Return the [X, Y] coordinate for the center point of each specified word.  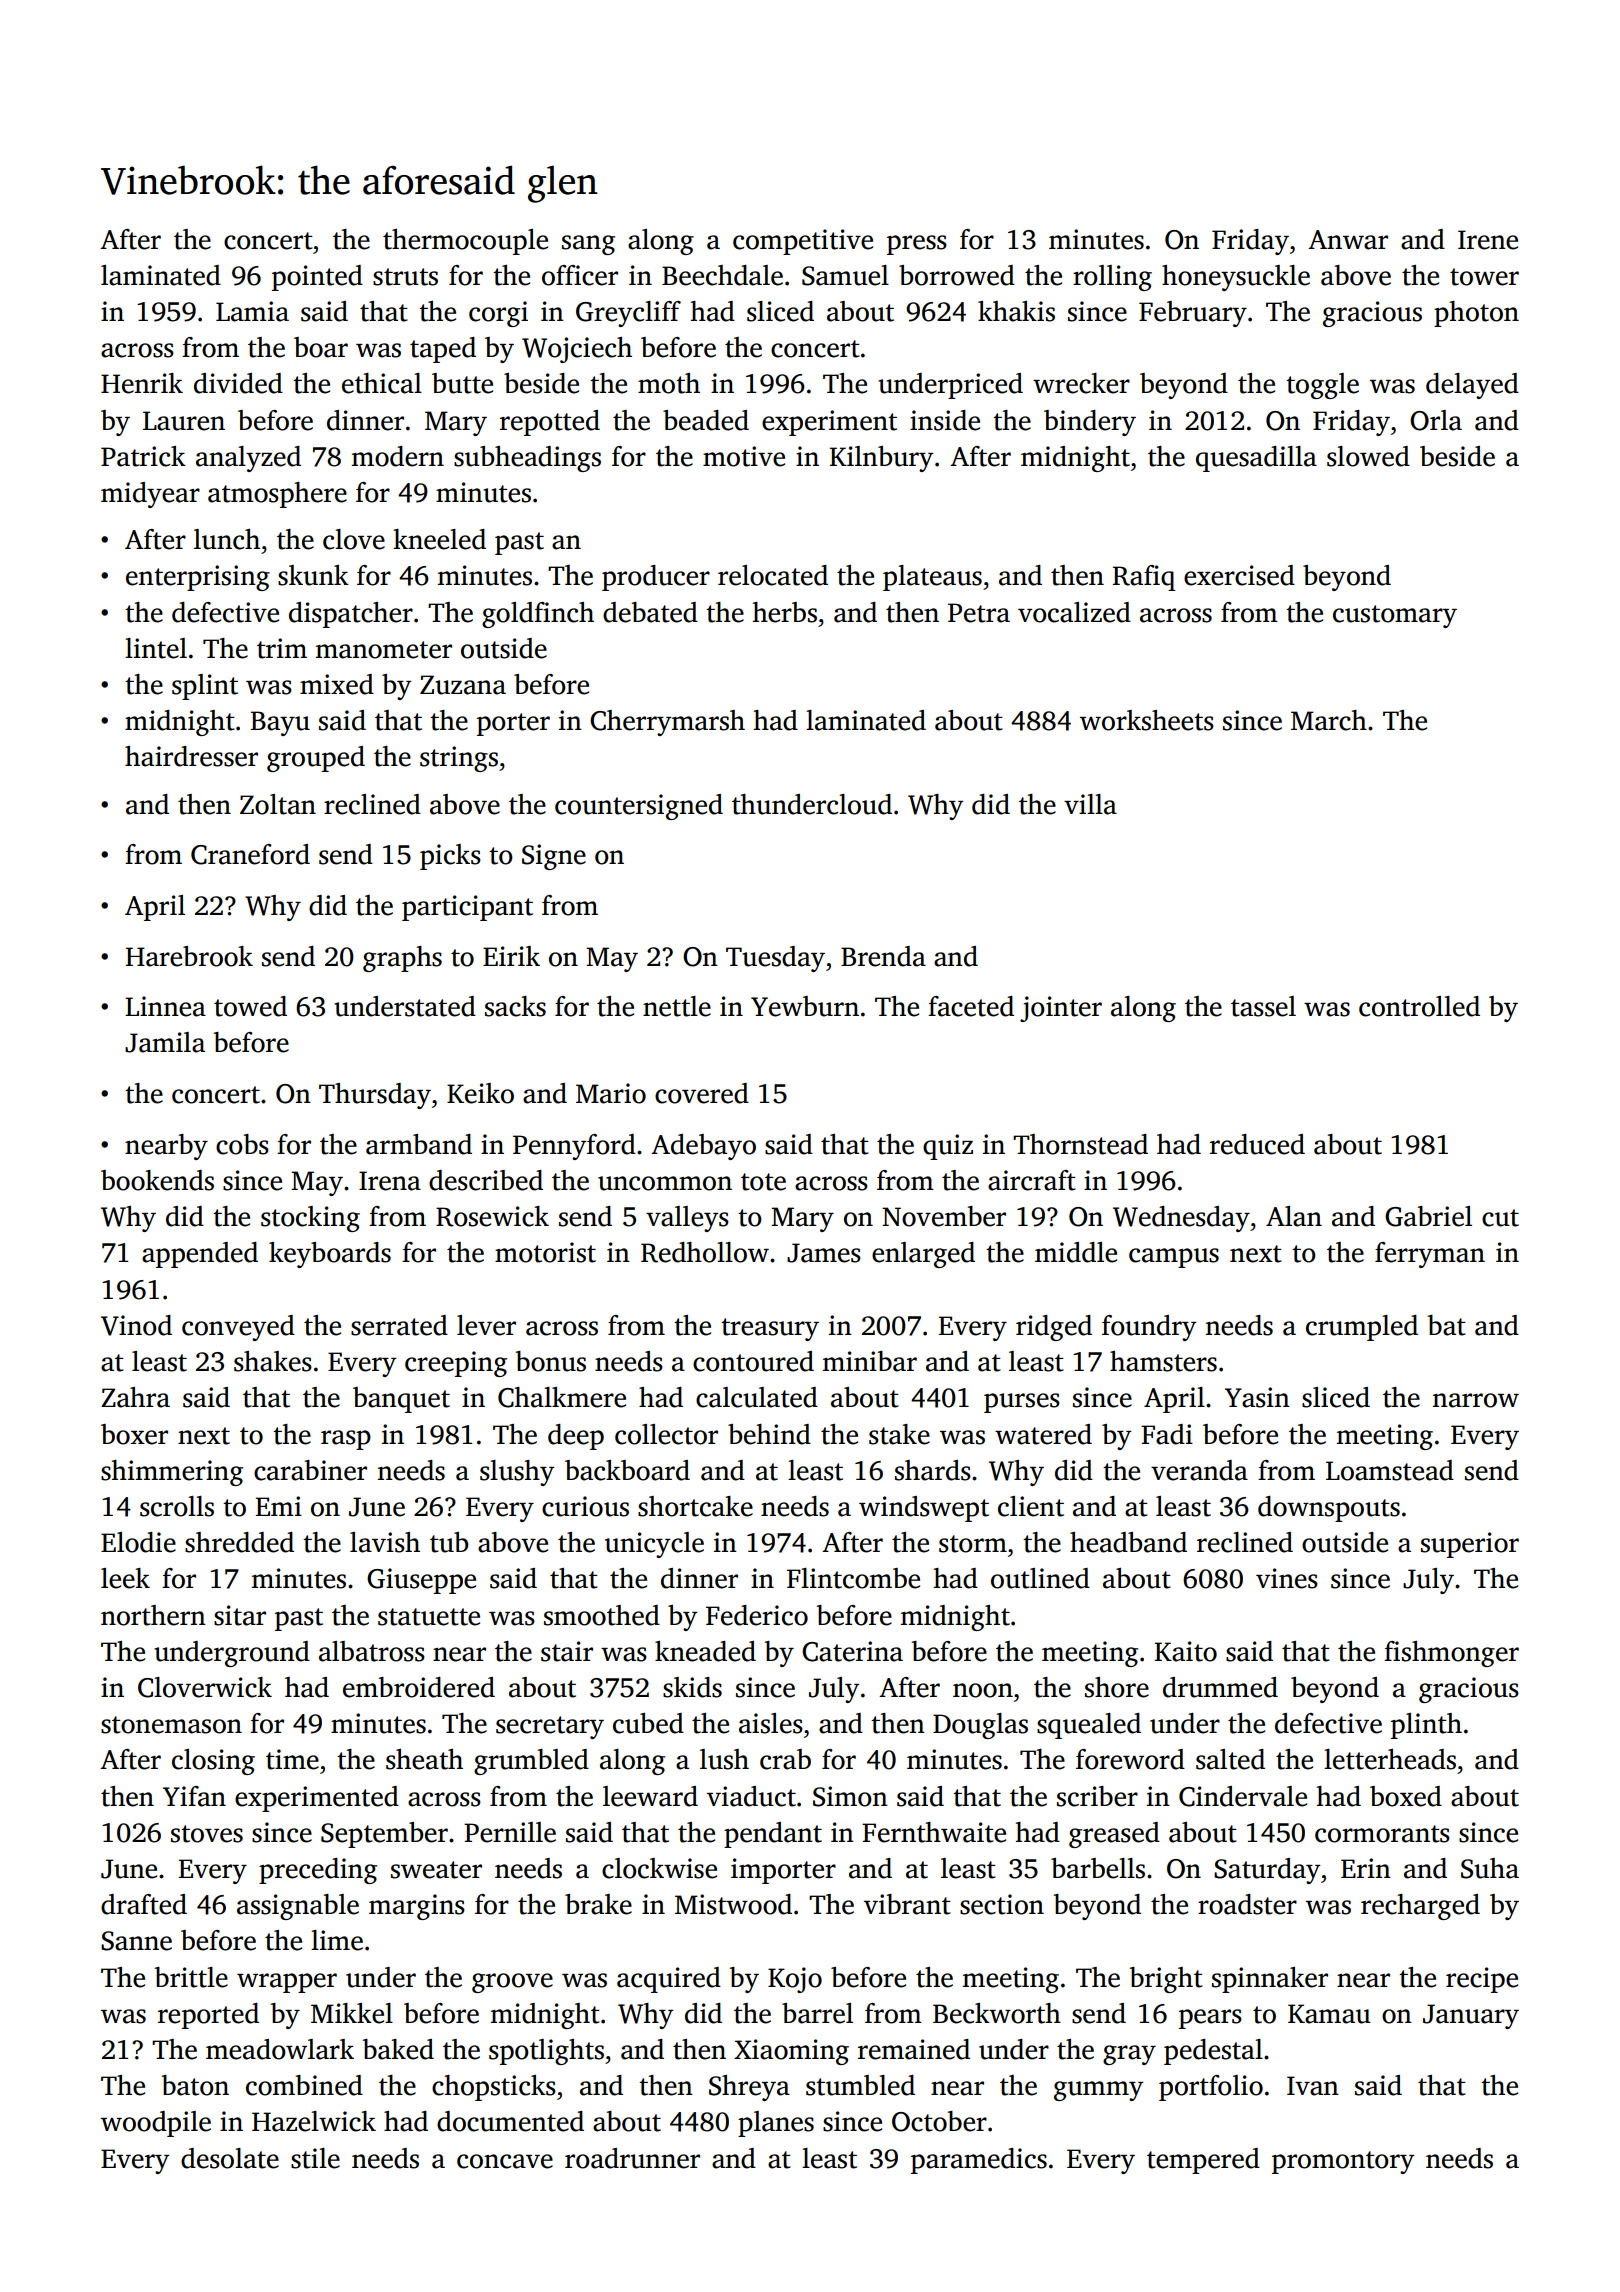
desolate [230, 2158]
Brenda [883, 956]
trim [282, 648]
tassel [1263, 1006]
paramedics [979, 2161]
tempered [1203, 2161]
